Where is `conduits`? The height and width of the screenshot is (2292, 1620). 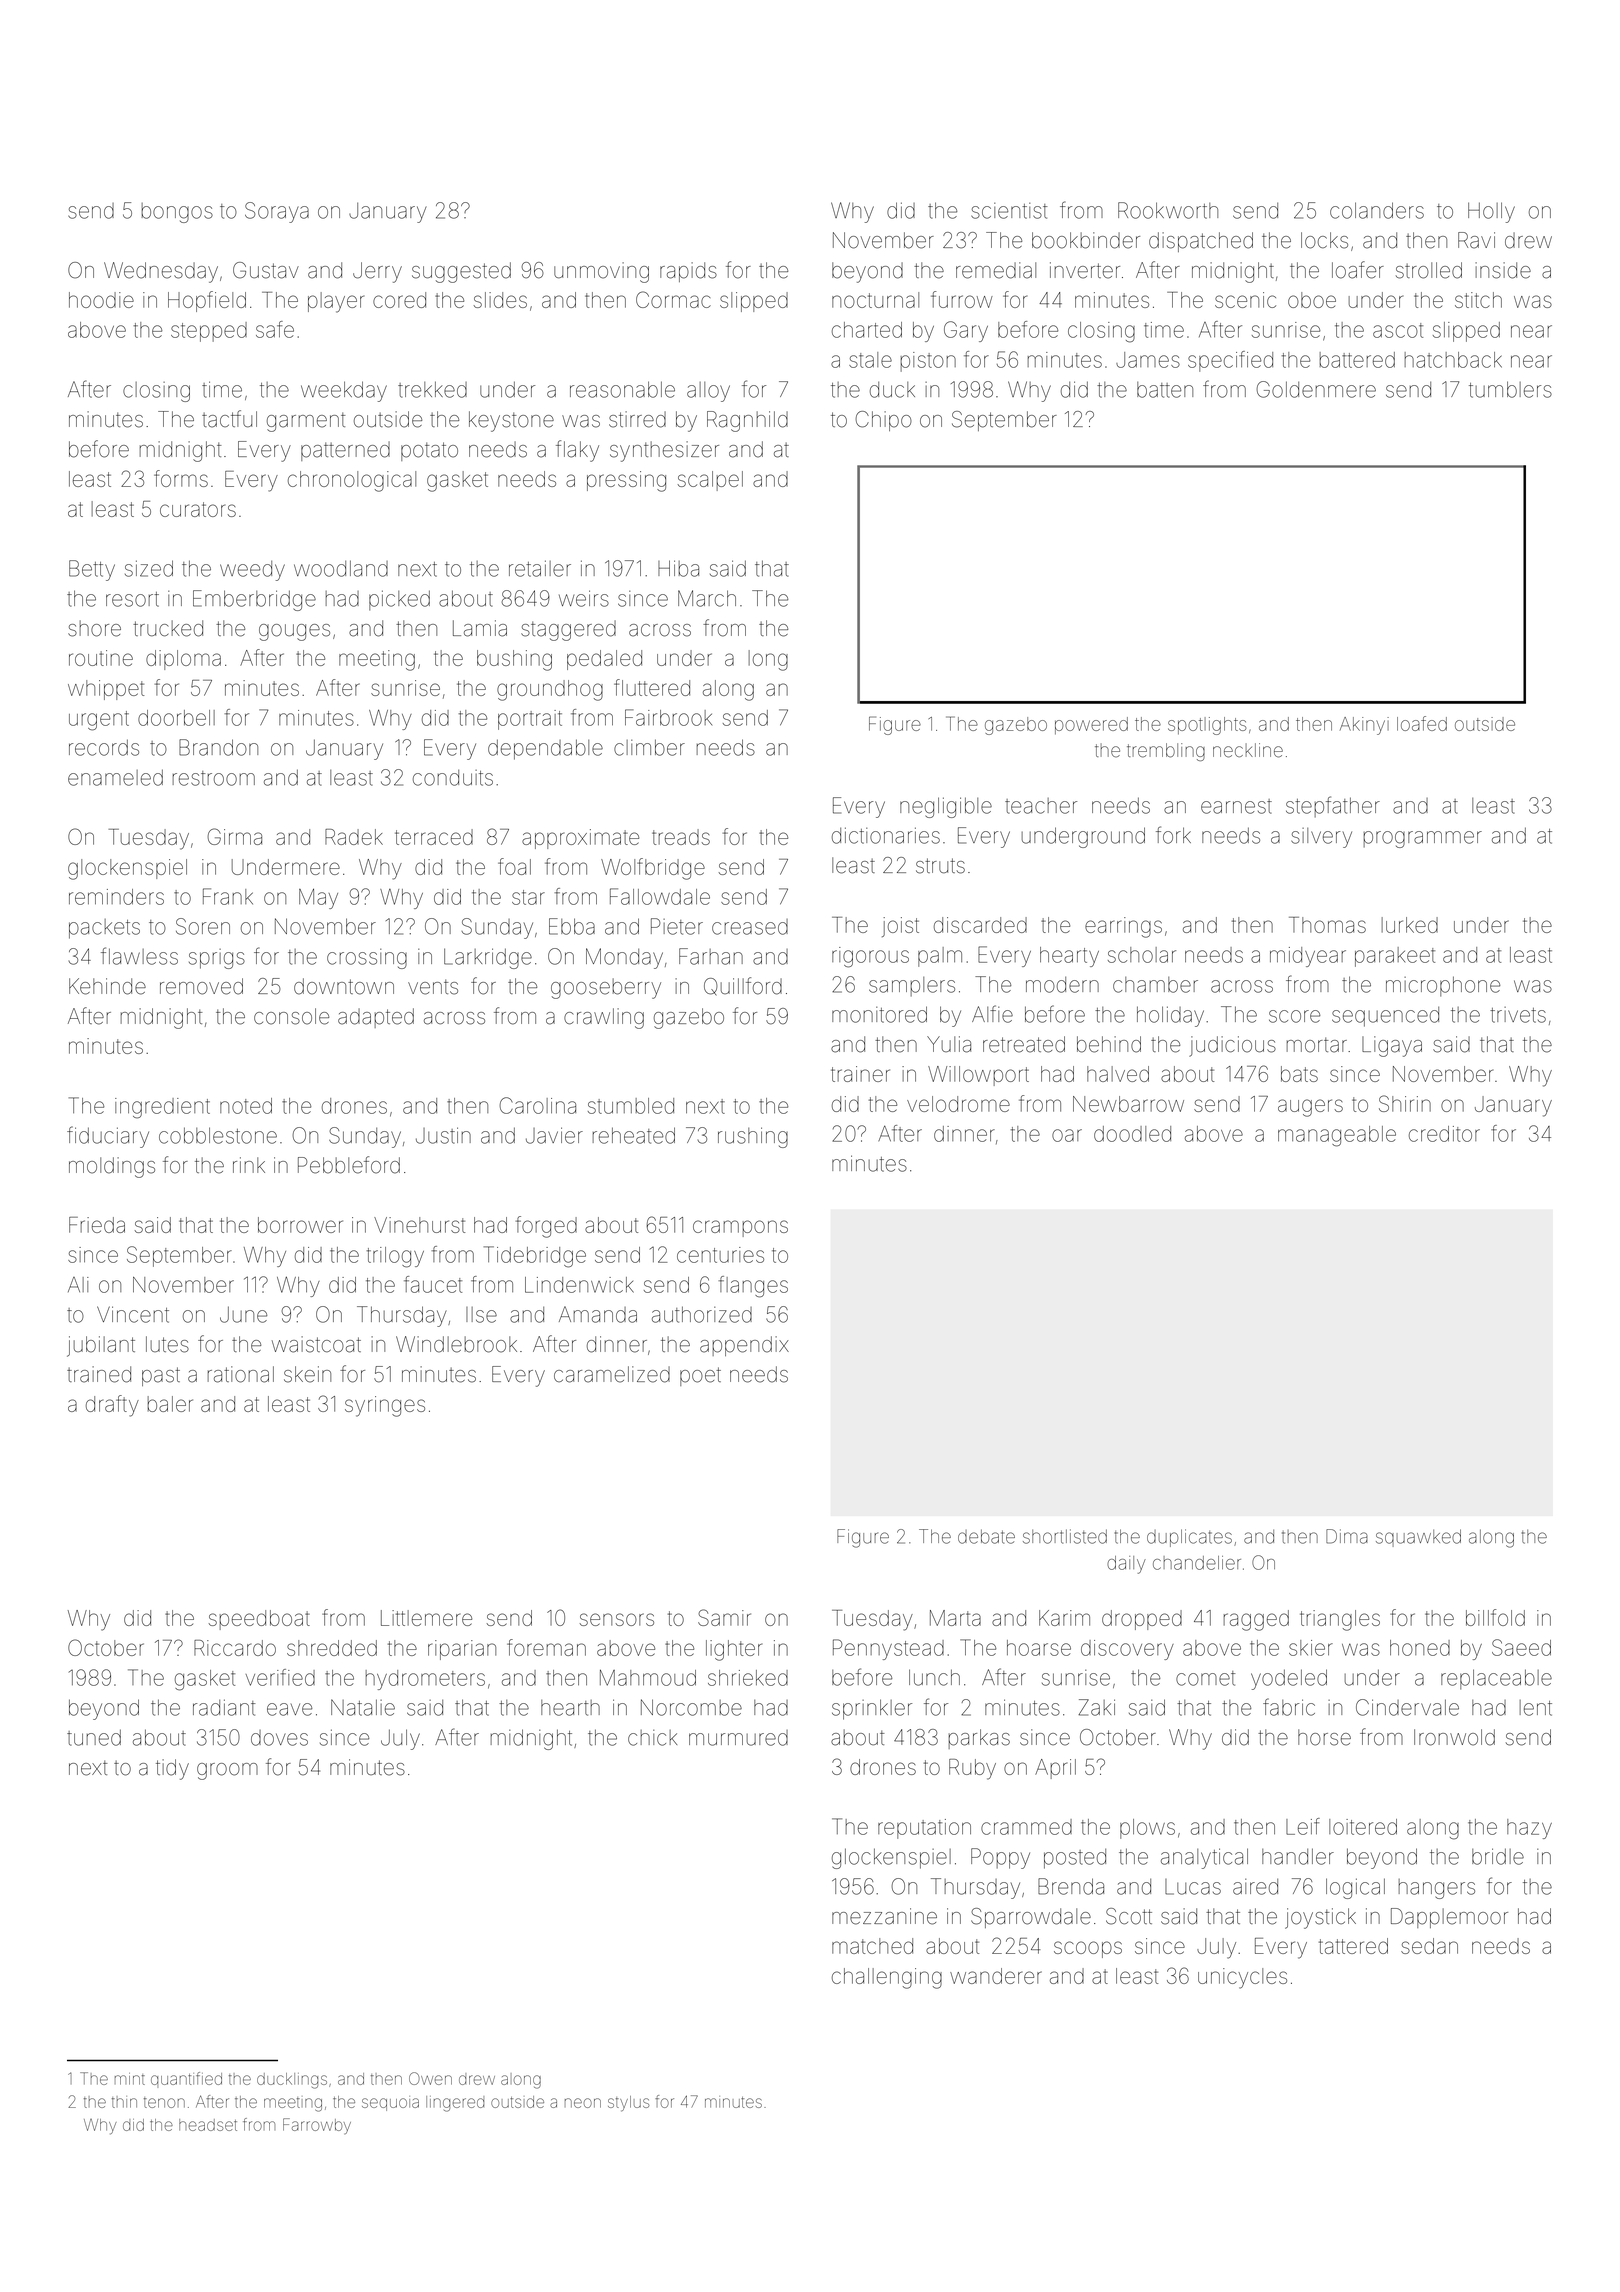 conduits is located at coordinates (453, 778).
